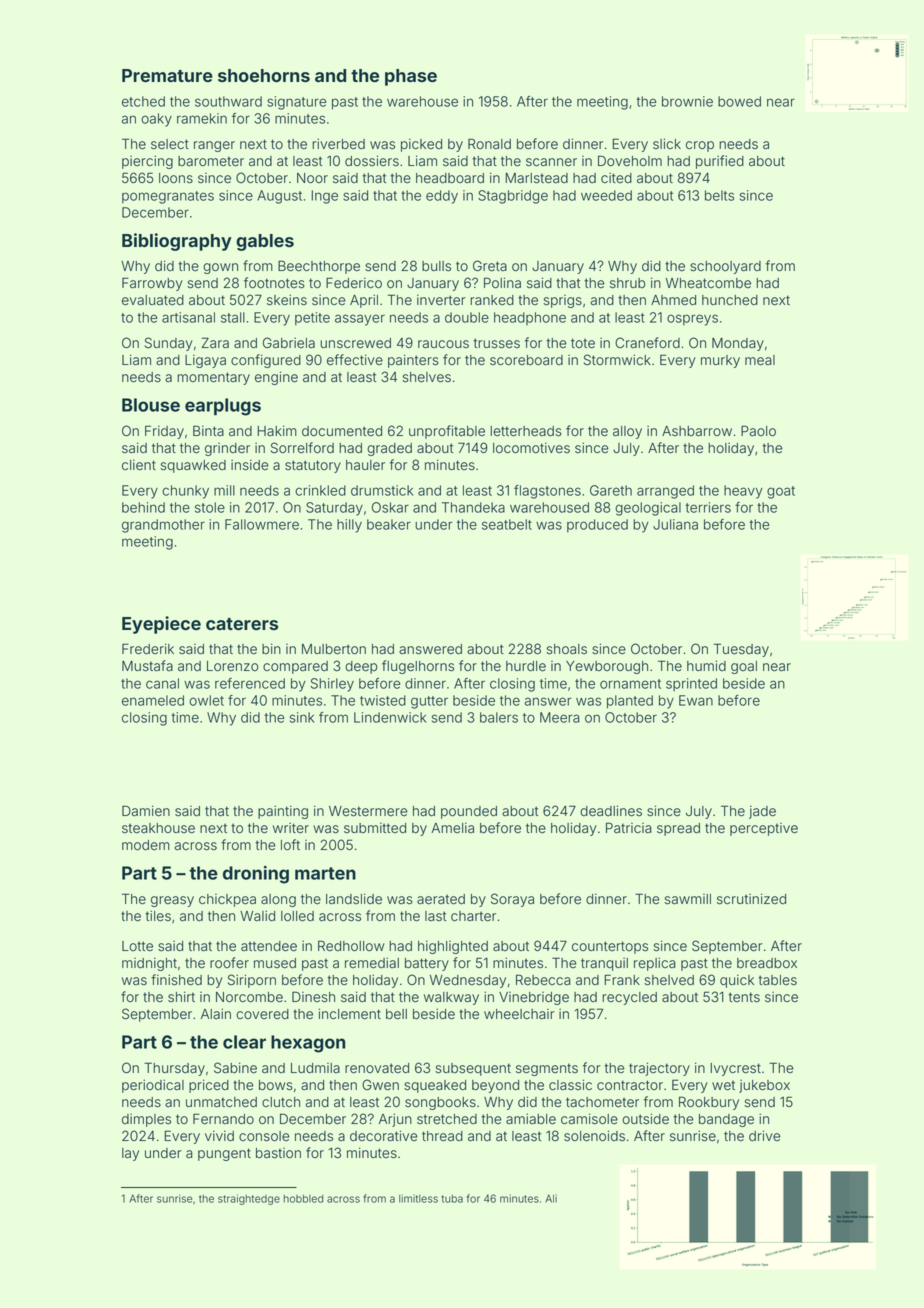  Describe the element at coordinates (350, 1014) in the screenshot. I see `inclement` at that location.
